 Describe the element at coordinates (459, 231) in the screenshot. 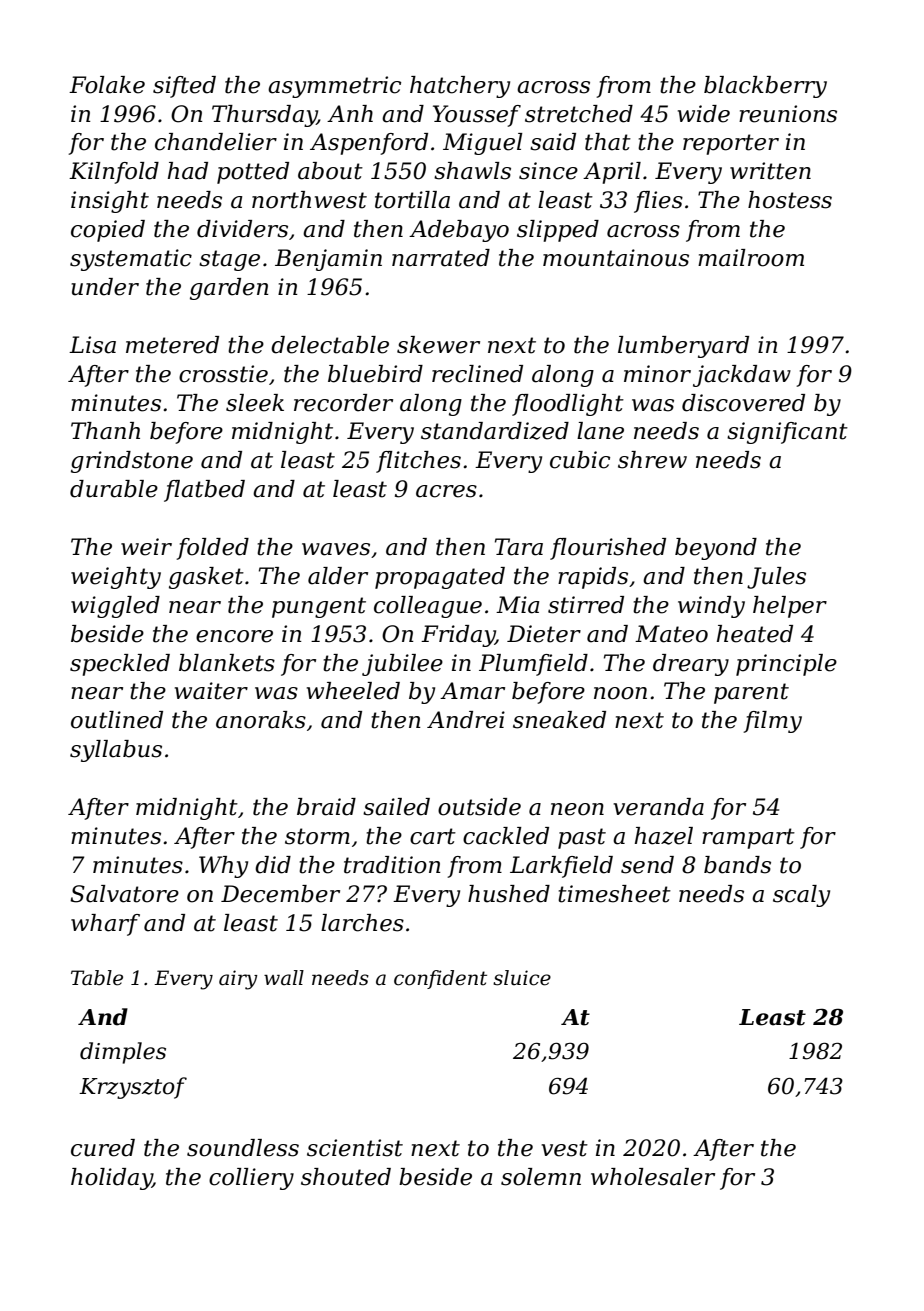

I see `Adebayo` at that location.
